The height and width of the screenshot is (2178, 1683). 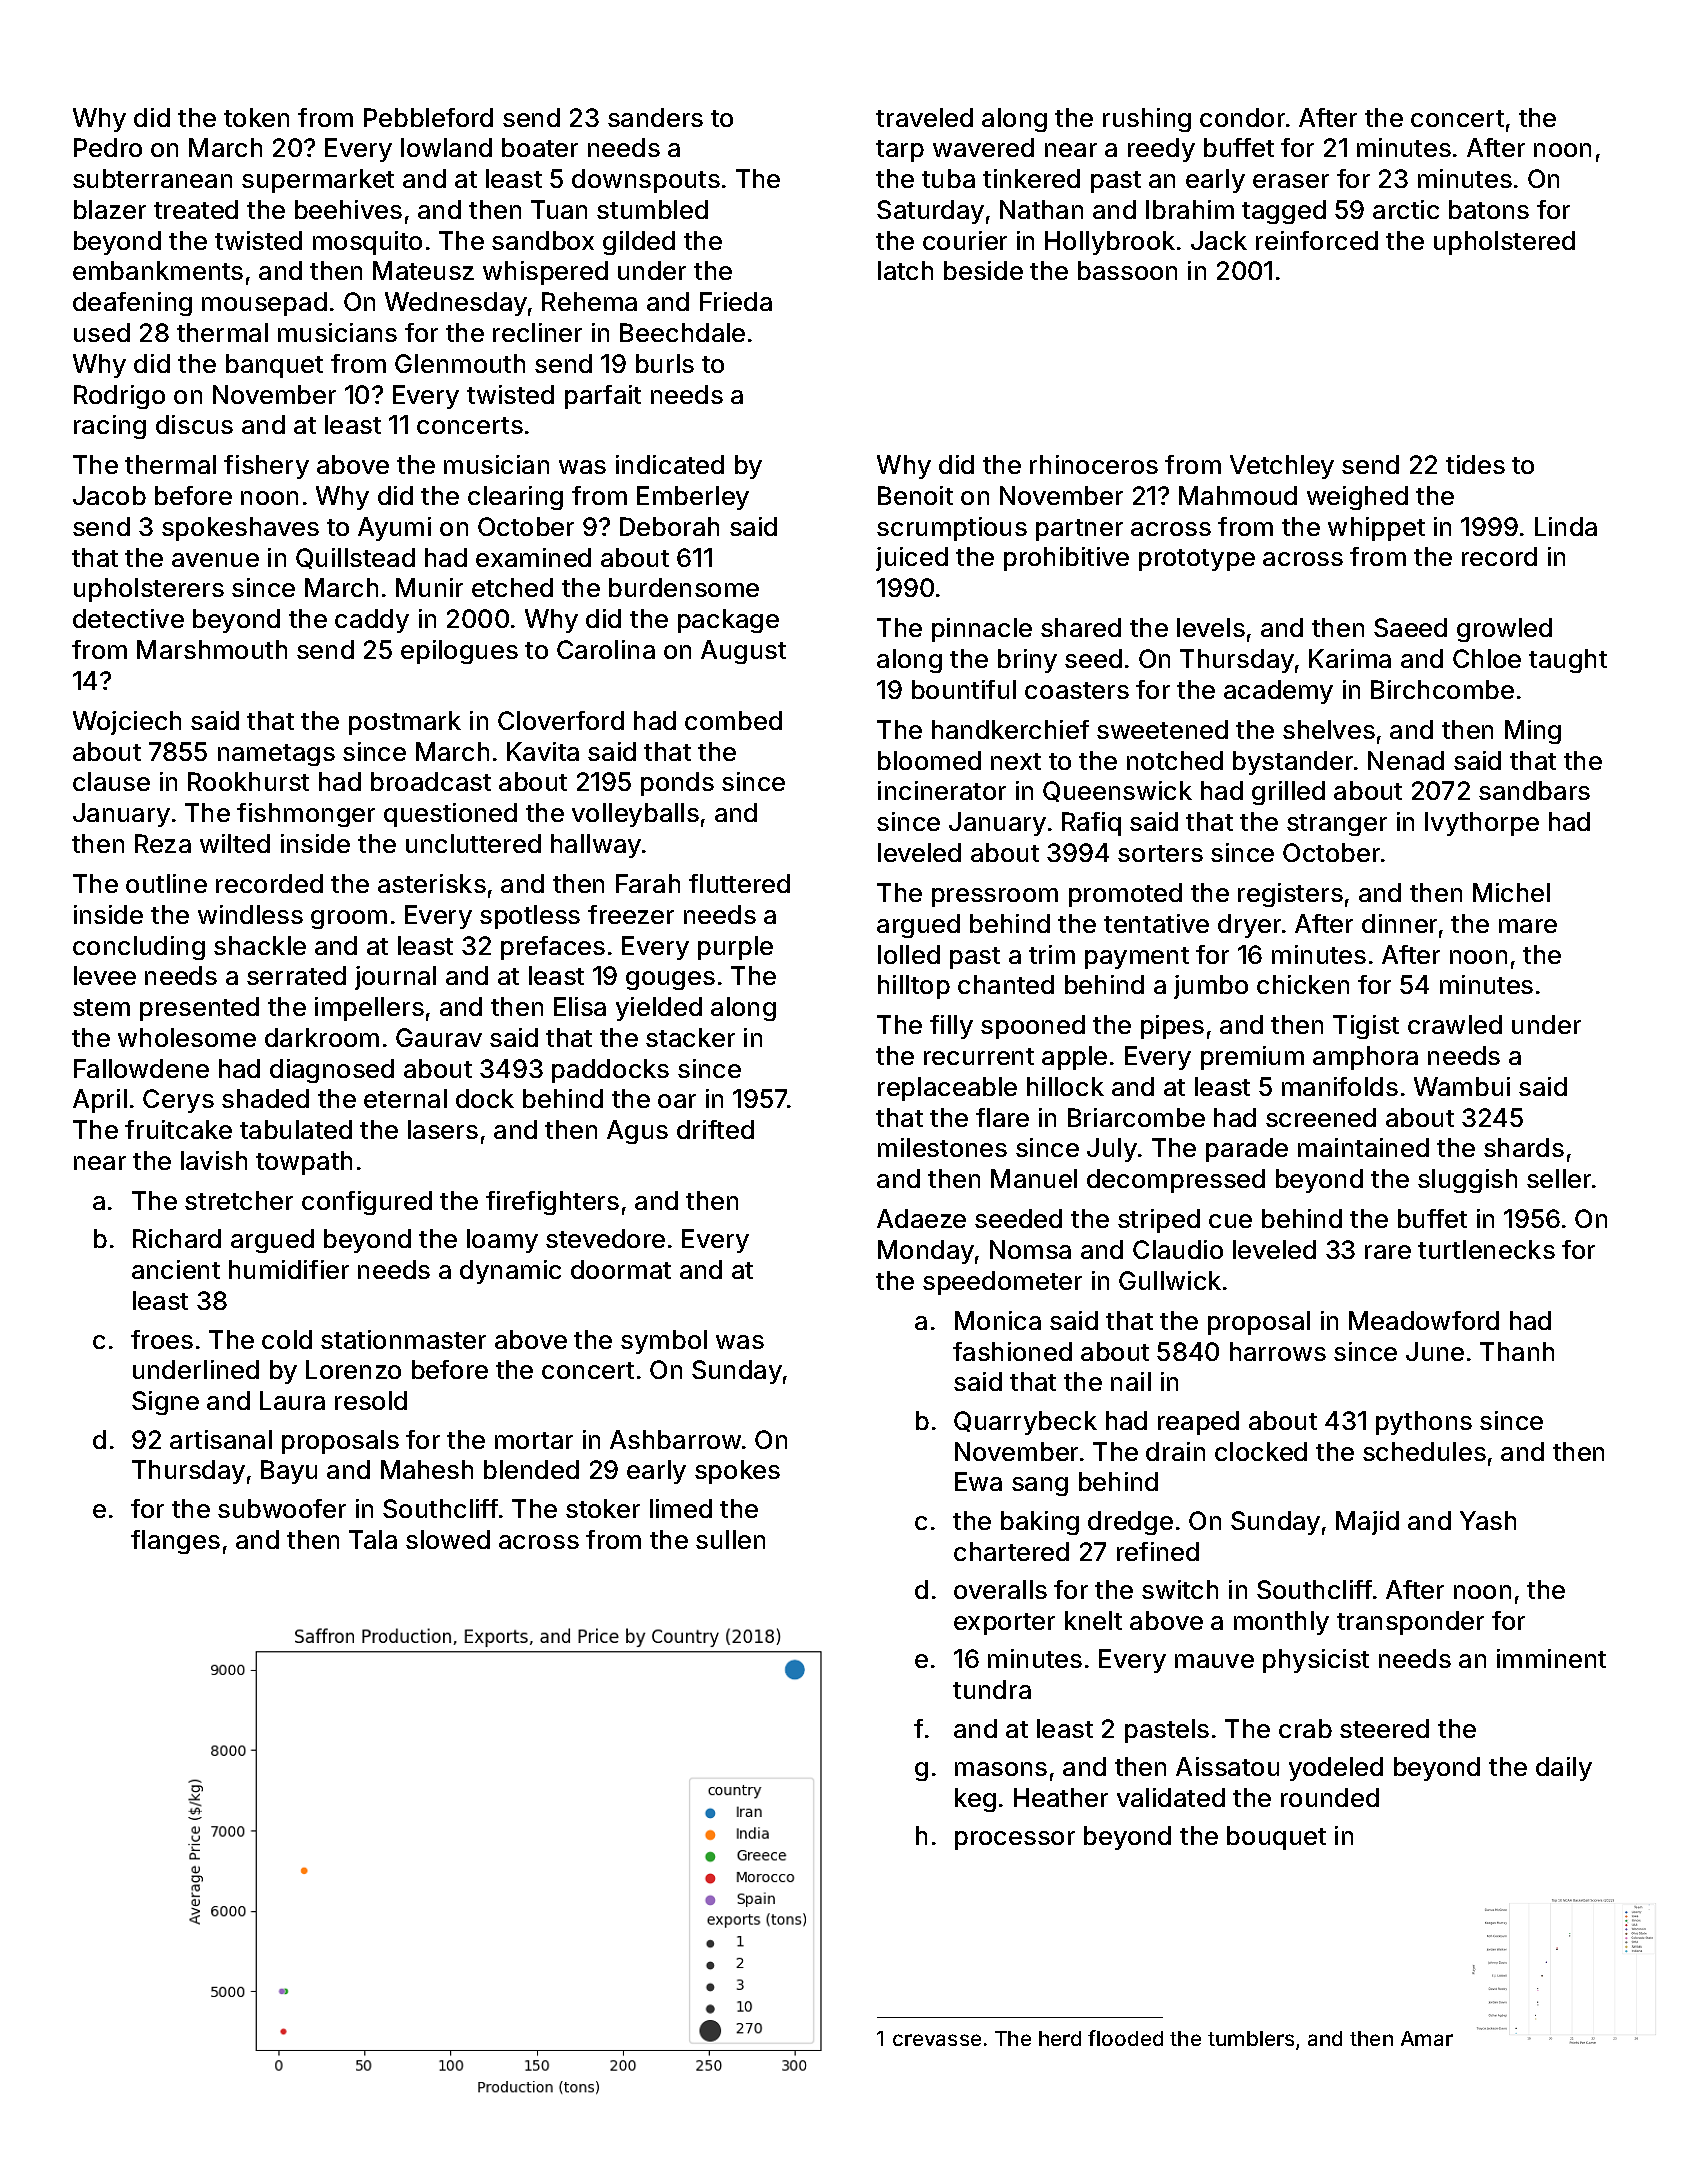 I want to click on herd, so click(x=1060, y=2038).
